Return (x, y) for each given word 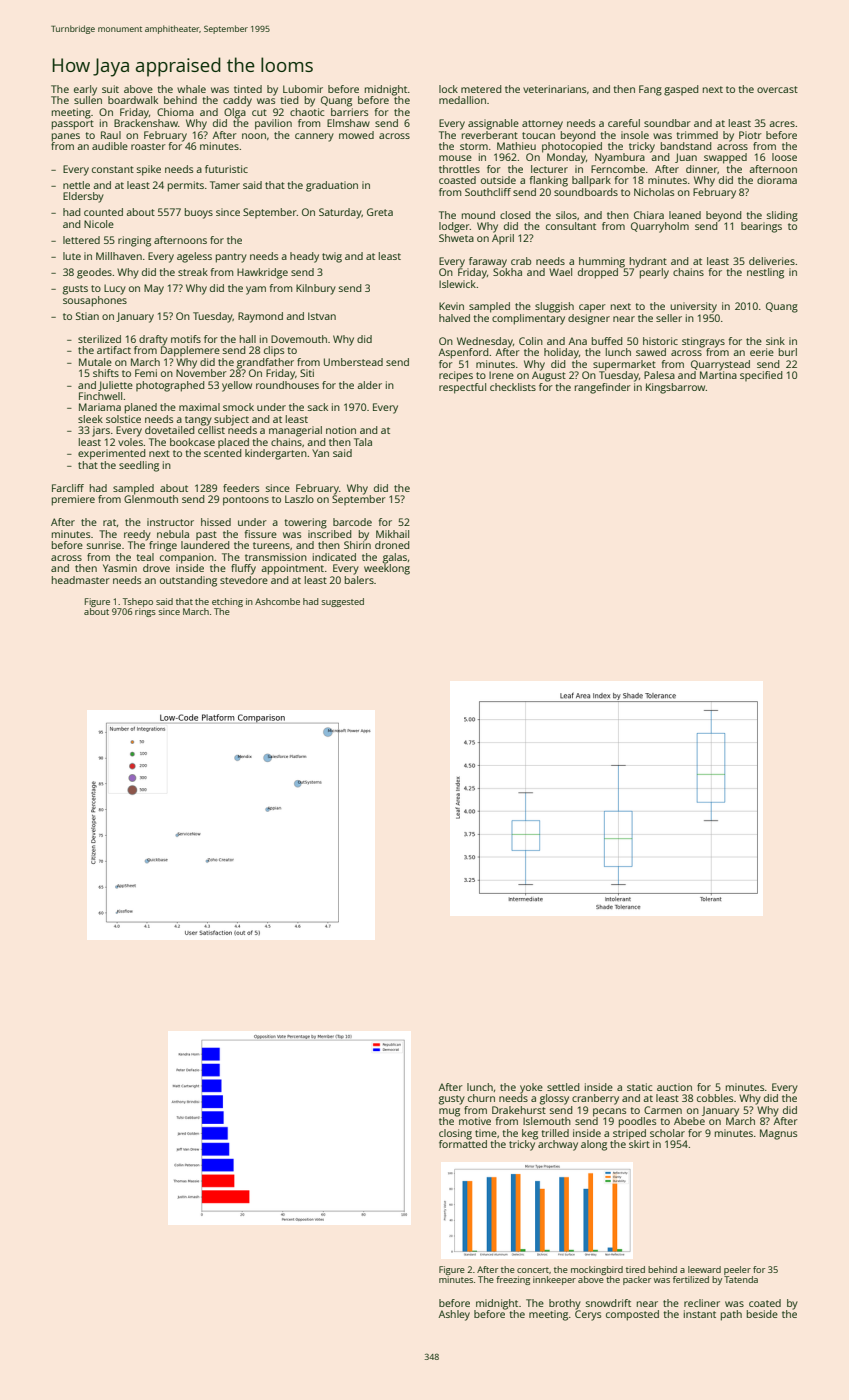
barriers (349, 112)
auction (674, 1087)
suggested (343, 602)
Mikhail (392, 534)
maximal (199, 407)
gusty (452, 1100)
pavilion (273, 124)
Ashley (454, 1315)
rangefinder (603, 388)
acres (782, 124)
